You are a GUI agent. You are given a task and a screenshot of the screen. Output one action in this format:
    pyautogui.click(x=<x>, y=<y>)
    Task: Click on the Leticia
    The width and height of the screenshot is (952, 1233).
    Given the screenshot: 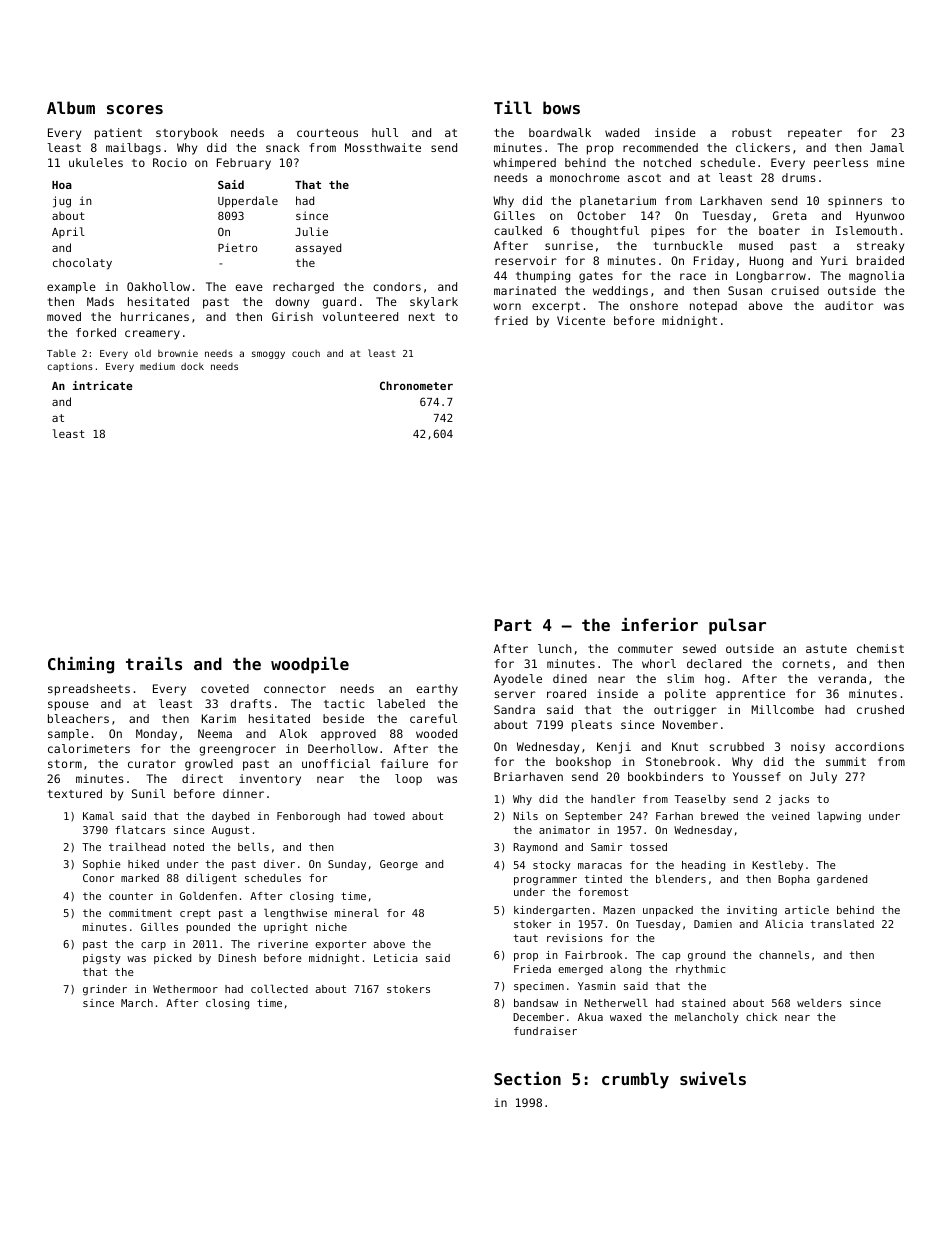 What is the action you would take?
    pyautogui.click(x=396, y=958)
